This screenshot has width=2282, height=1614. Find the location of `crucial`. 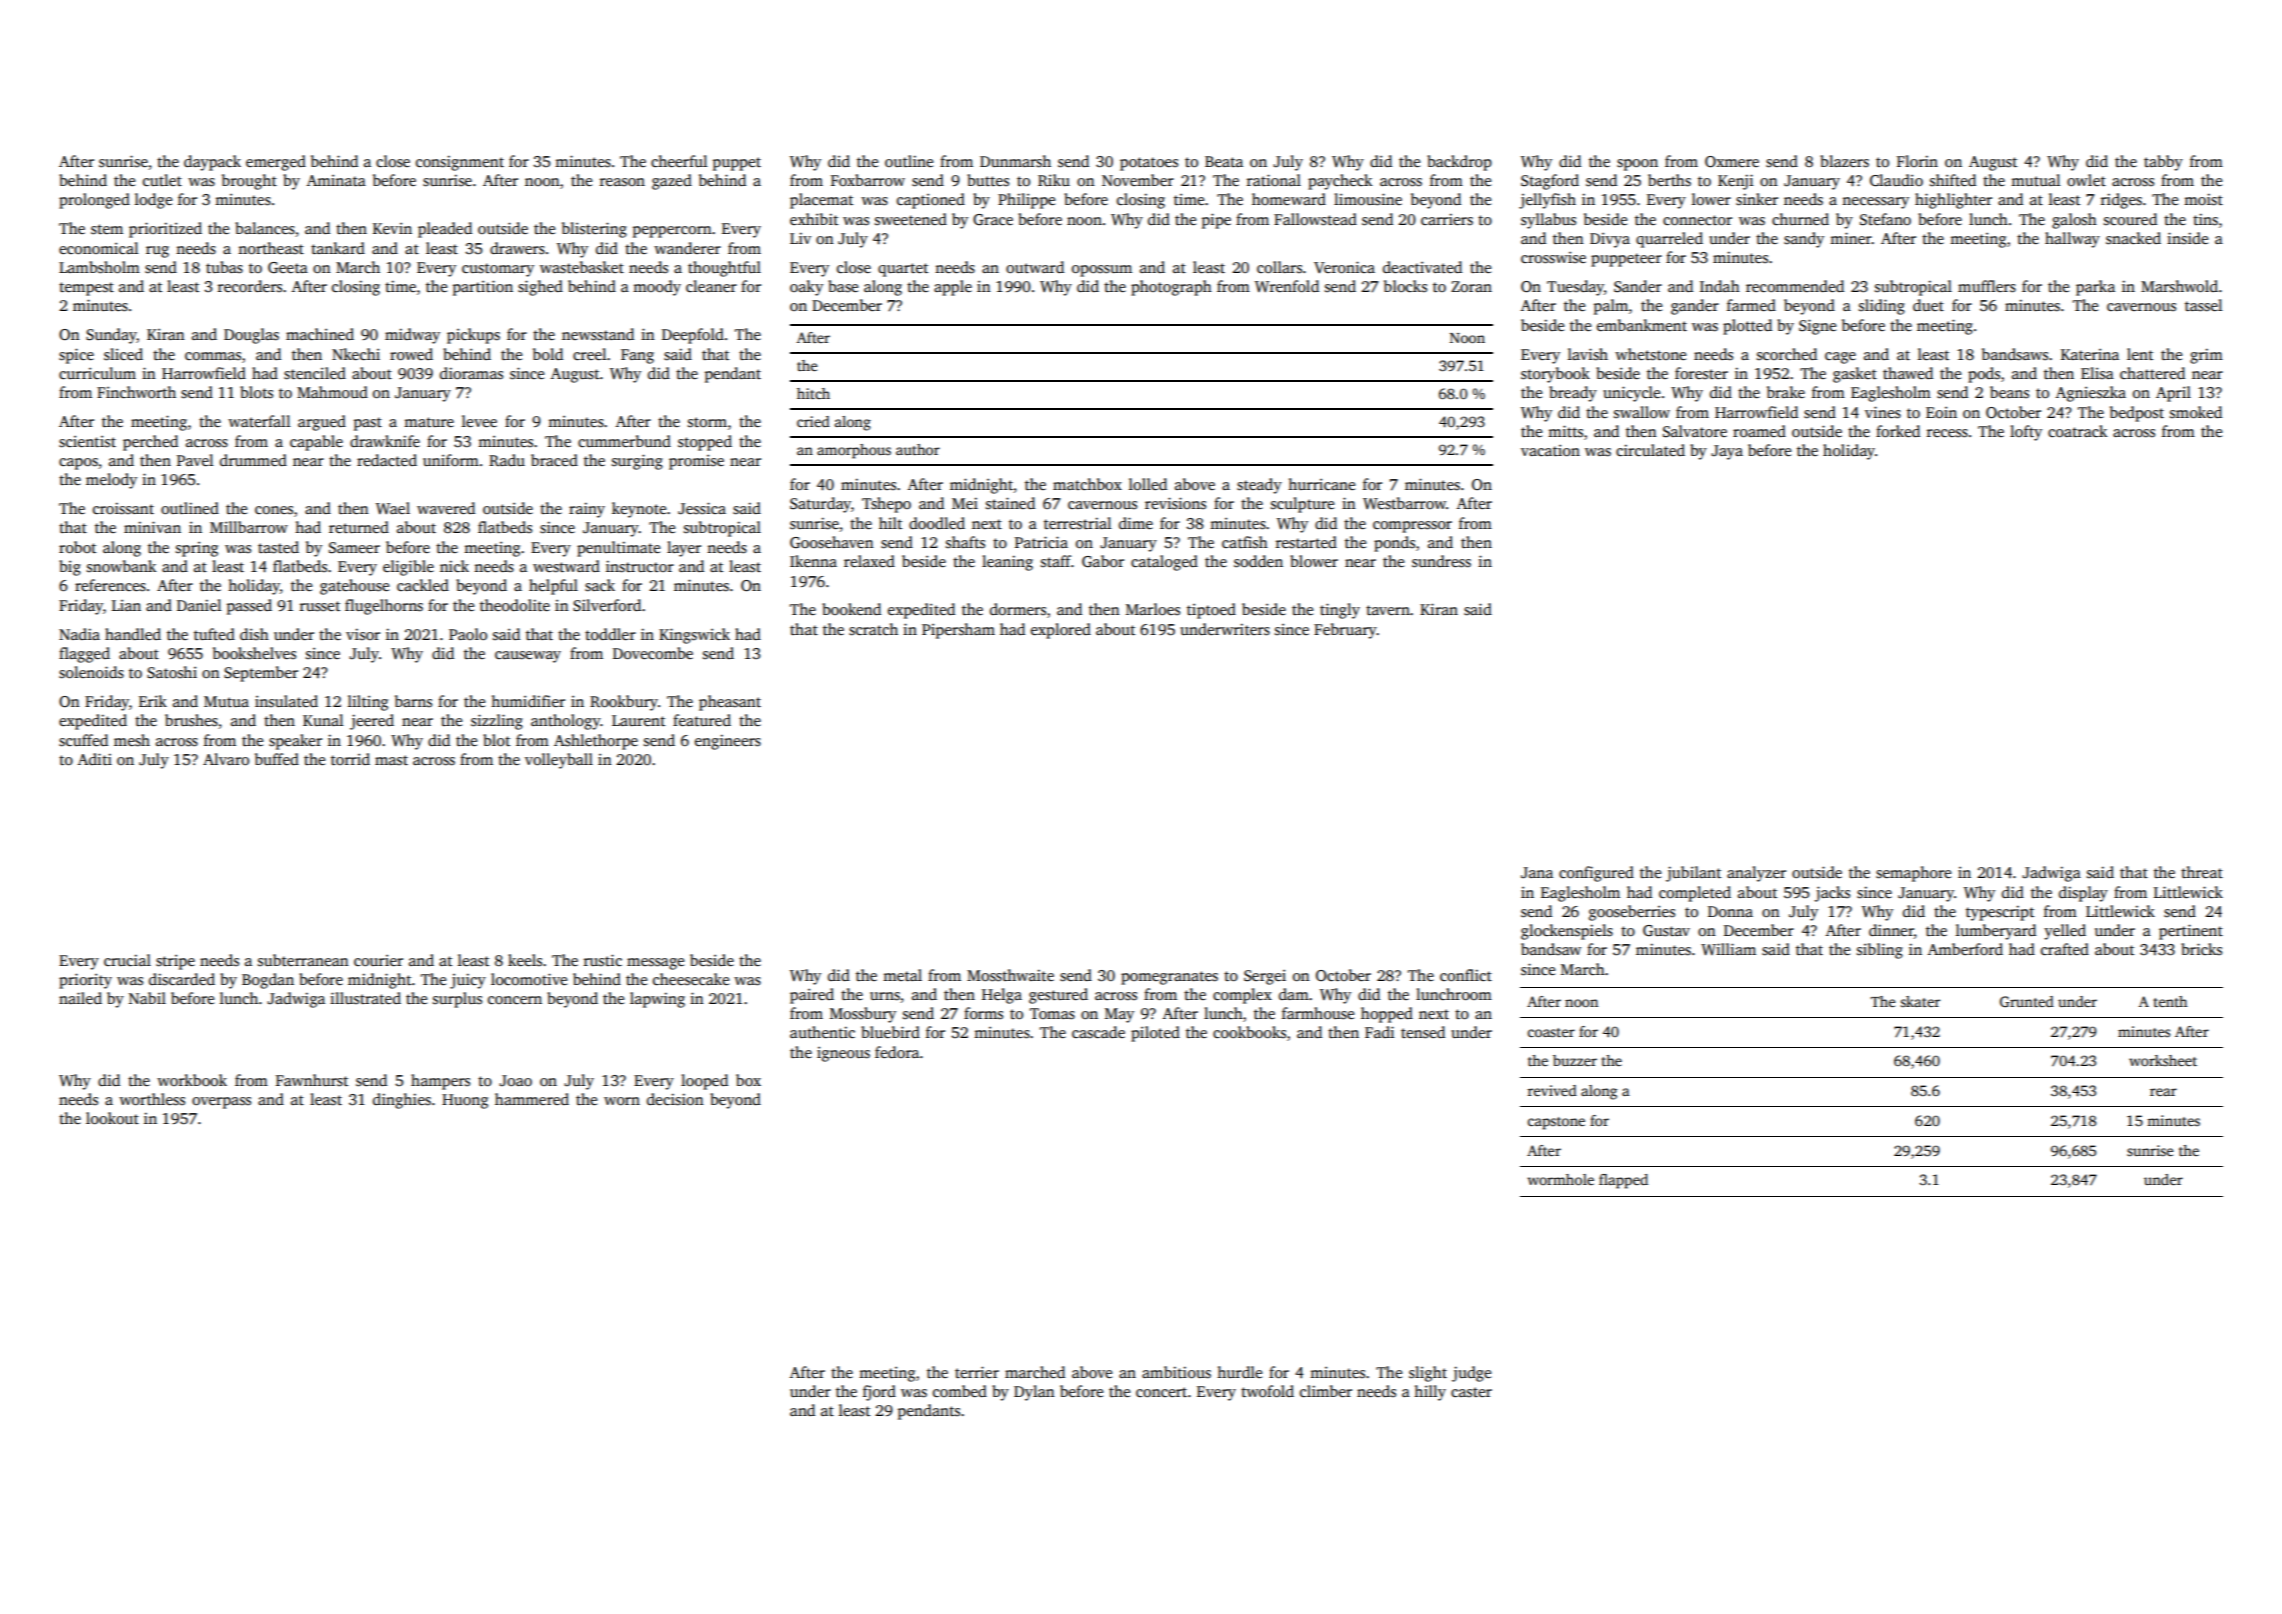

crucial is located at coordinates (127, 960).
